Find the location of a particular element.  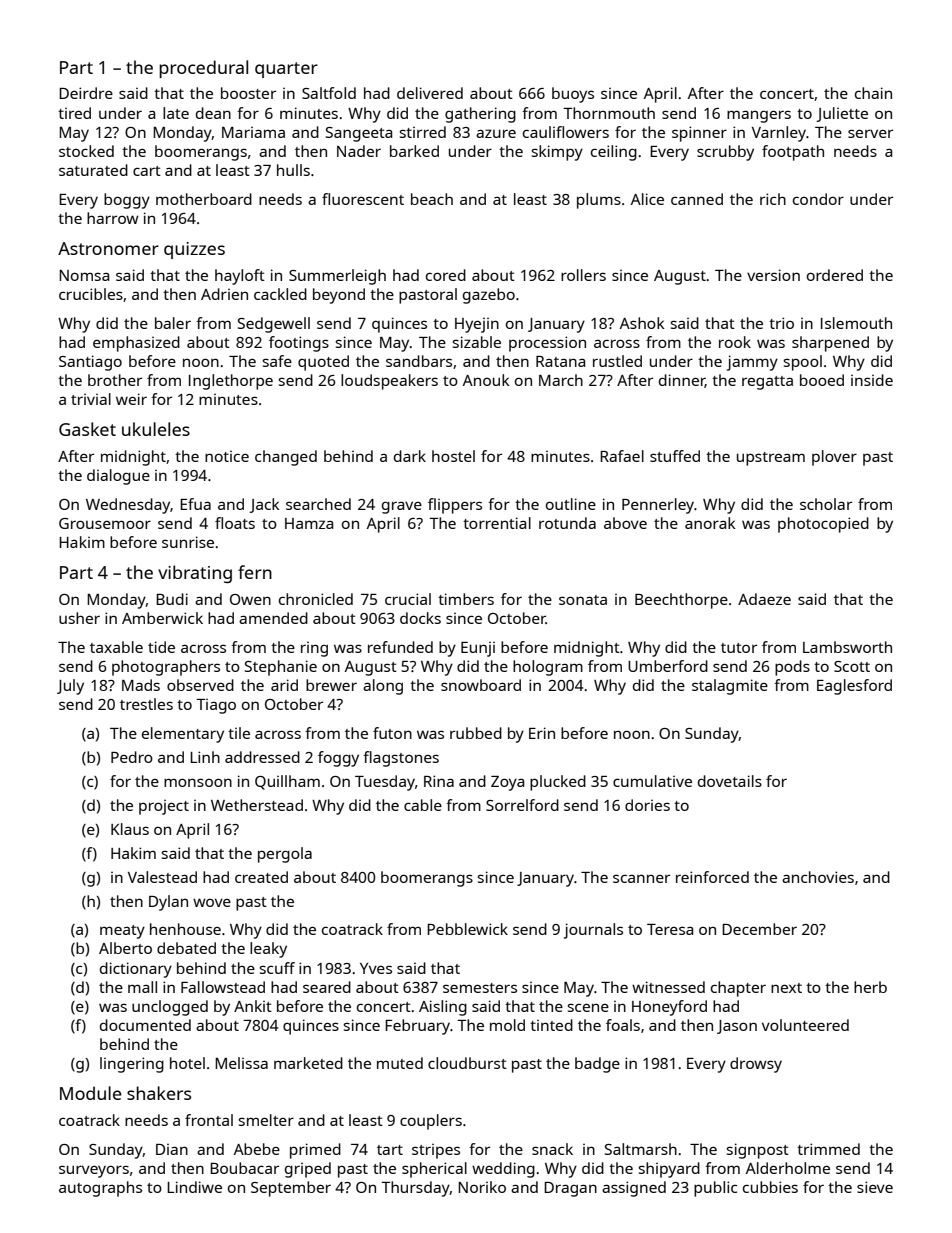

hostel is located at coordinates (453, 456).
